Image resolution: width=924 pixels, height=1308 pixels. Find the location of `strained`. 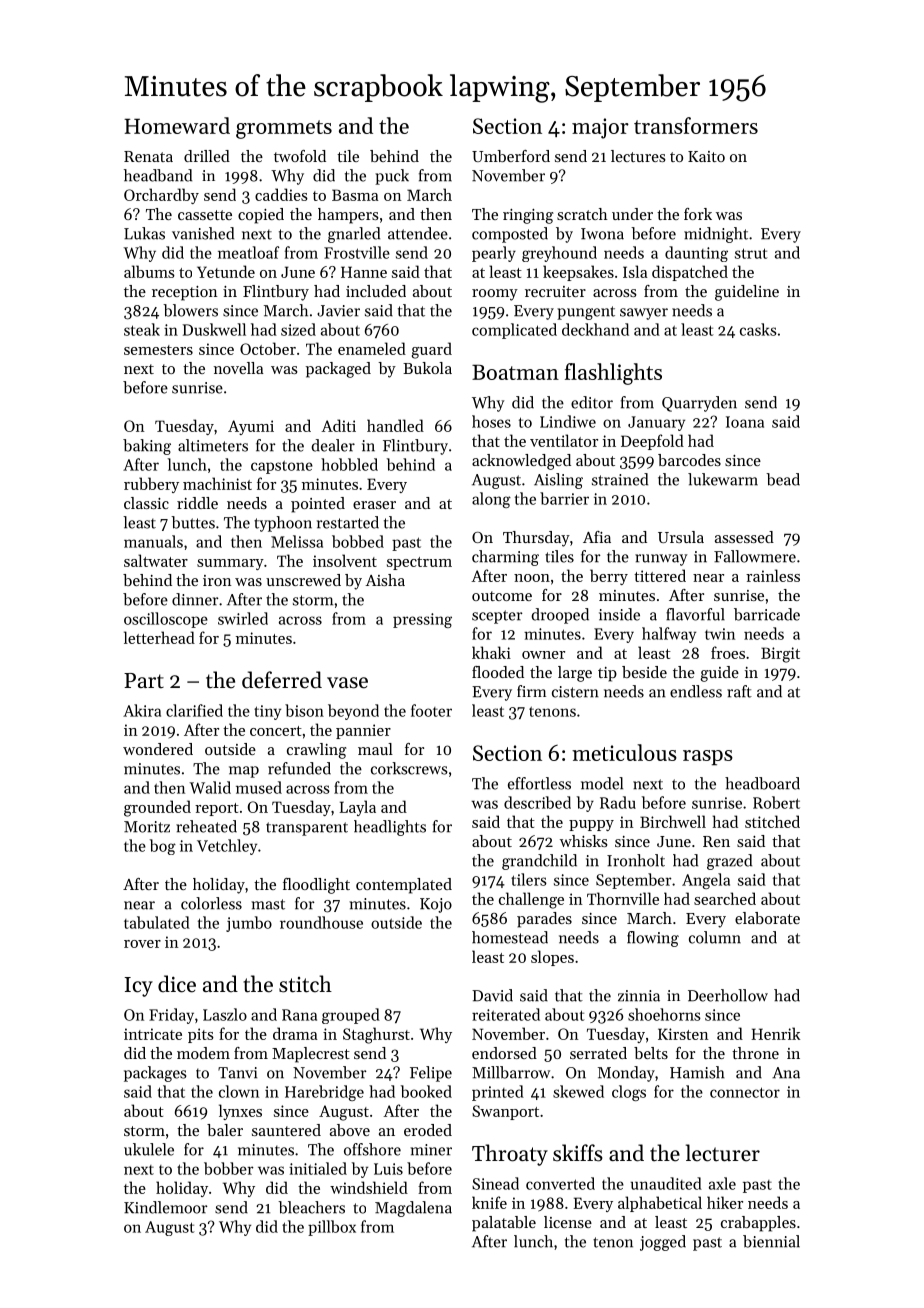

strained is located at coordinates (620, 479).
